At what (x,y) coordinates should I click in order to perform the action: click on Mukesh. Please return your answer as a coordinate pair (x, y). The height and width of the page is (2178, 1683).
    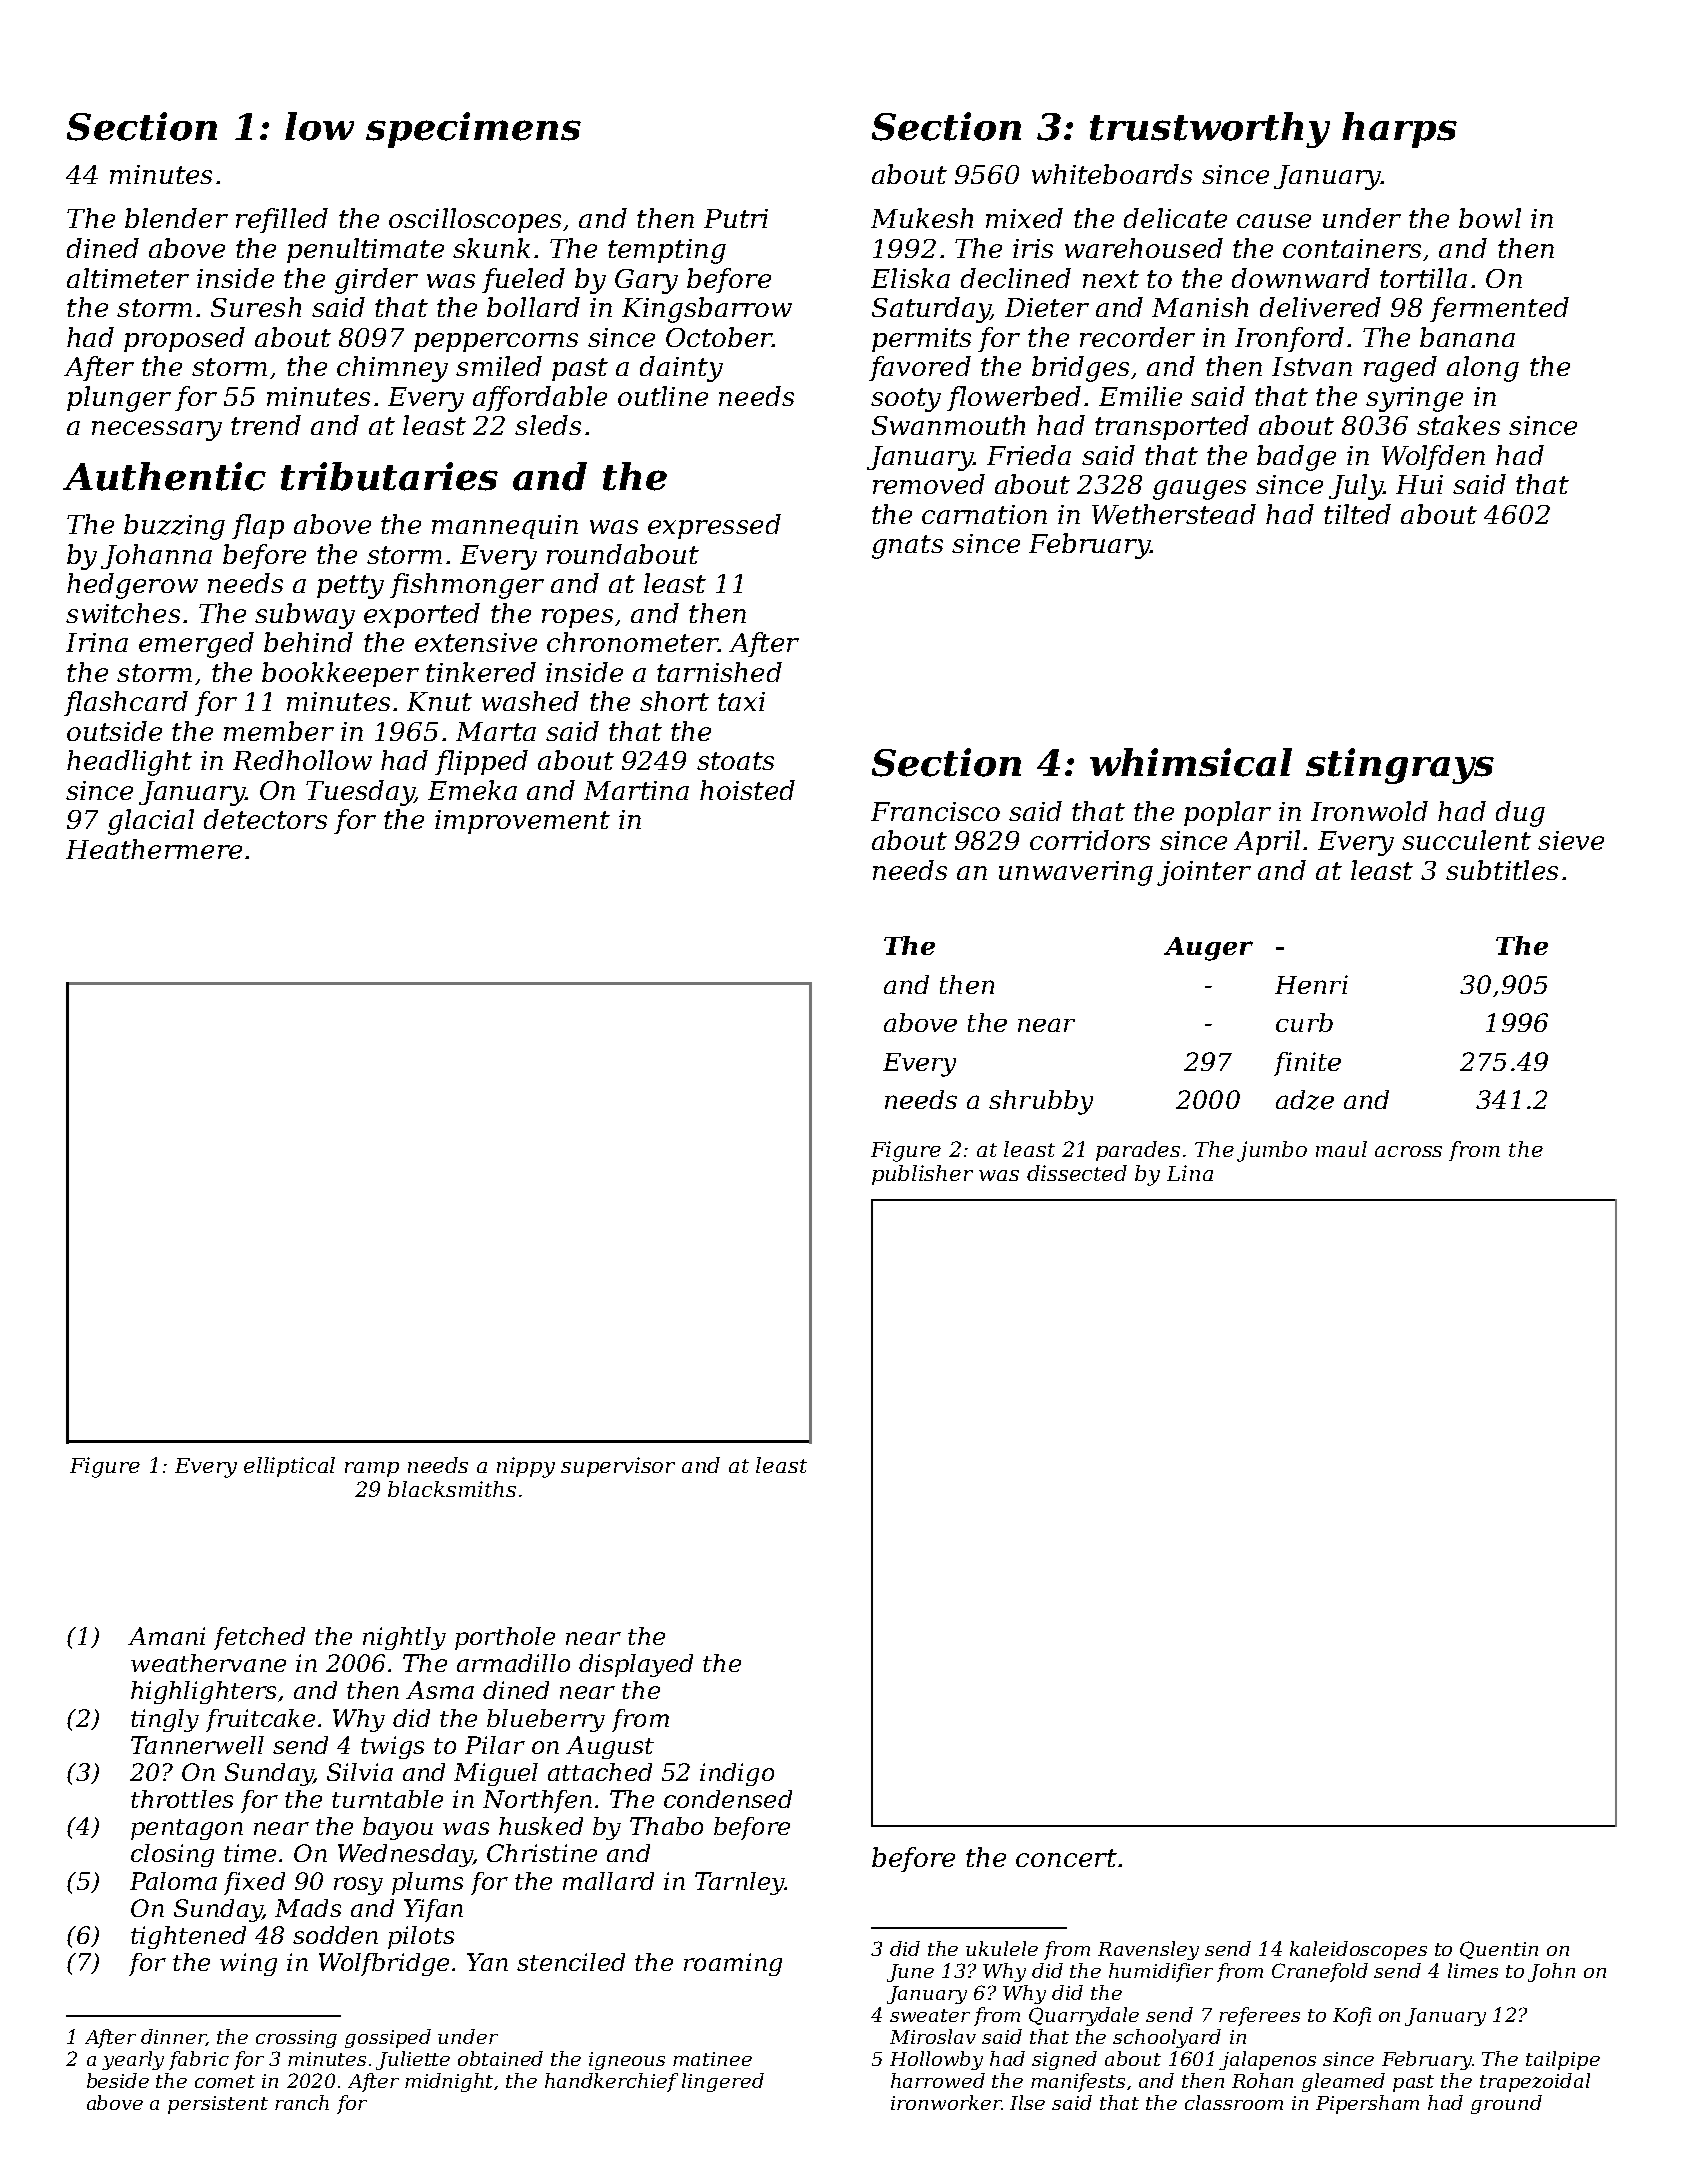
    Looking at the image, I should click on (922, 218).
